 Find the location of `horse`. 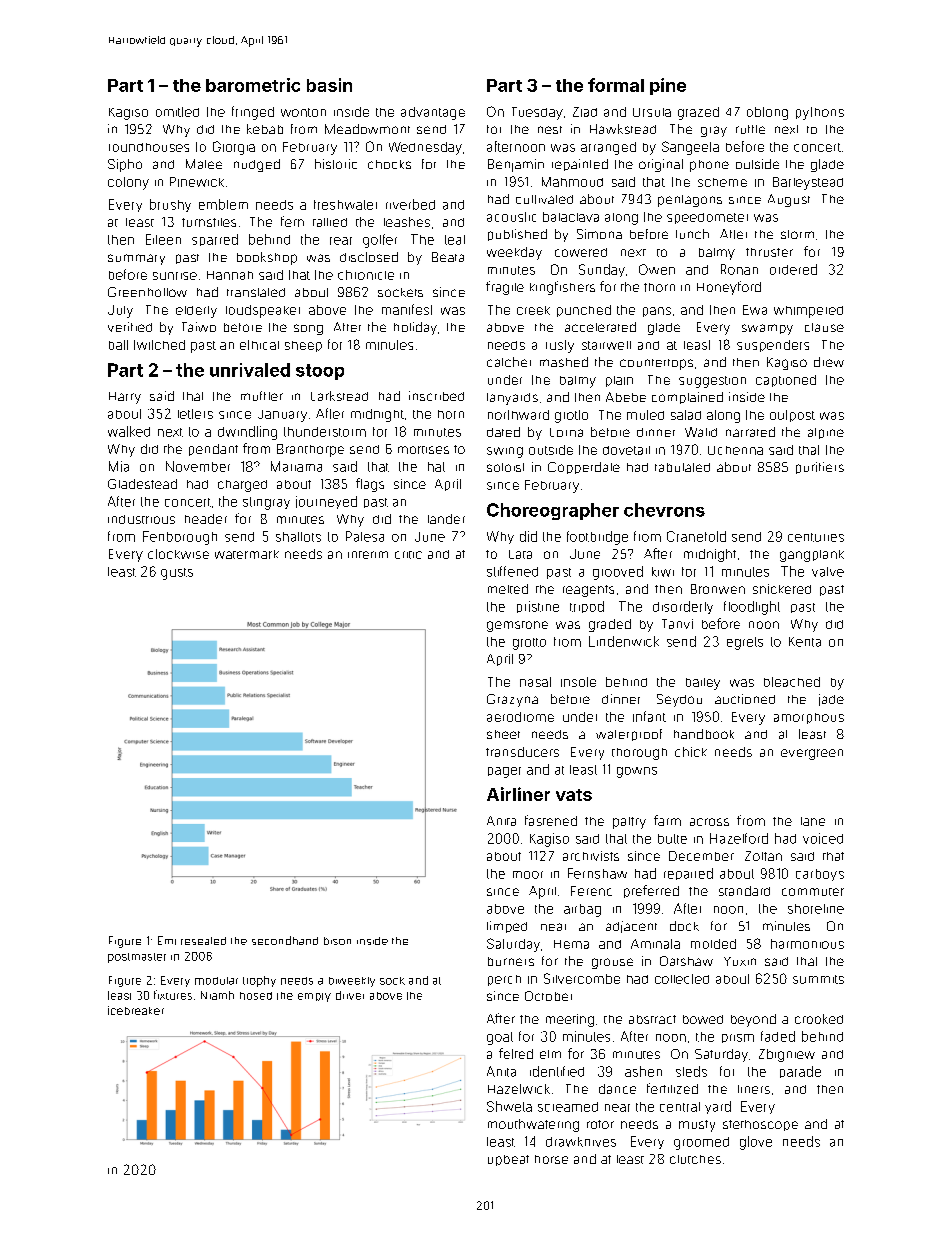

horse is located at coordinates (551, 1159).
